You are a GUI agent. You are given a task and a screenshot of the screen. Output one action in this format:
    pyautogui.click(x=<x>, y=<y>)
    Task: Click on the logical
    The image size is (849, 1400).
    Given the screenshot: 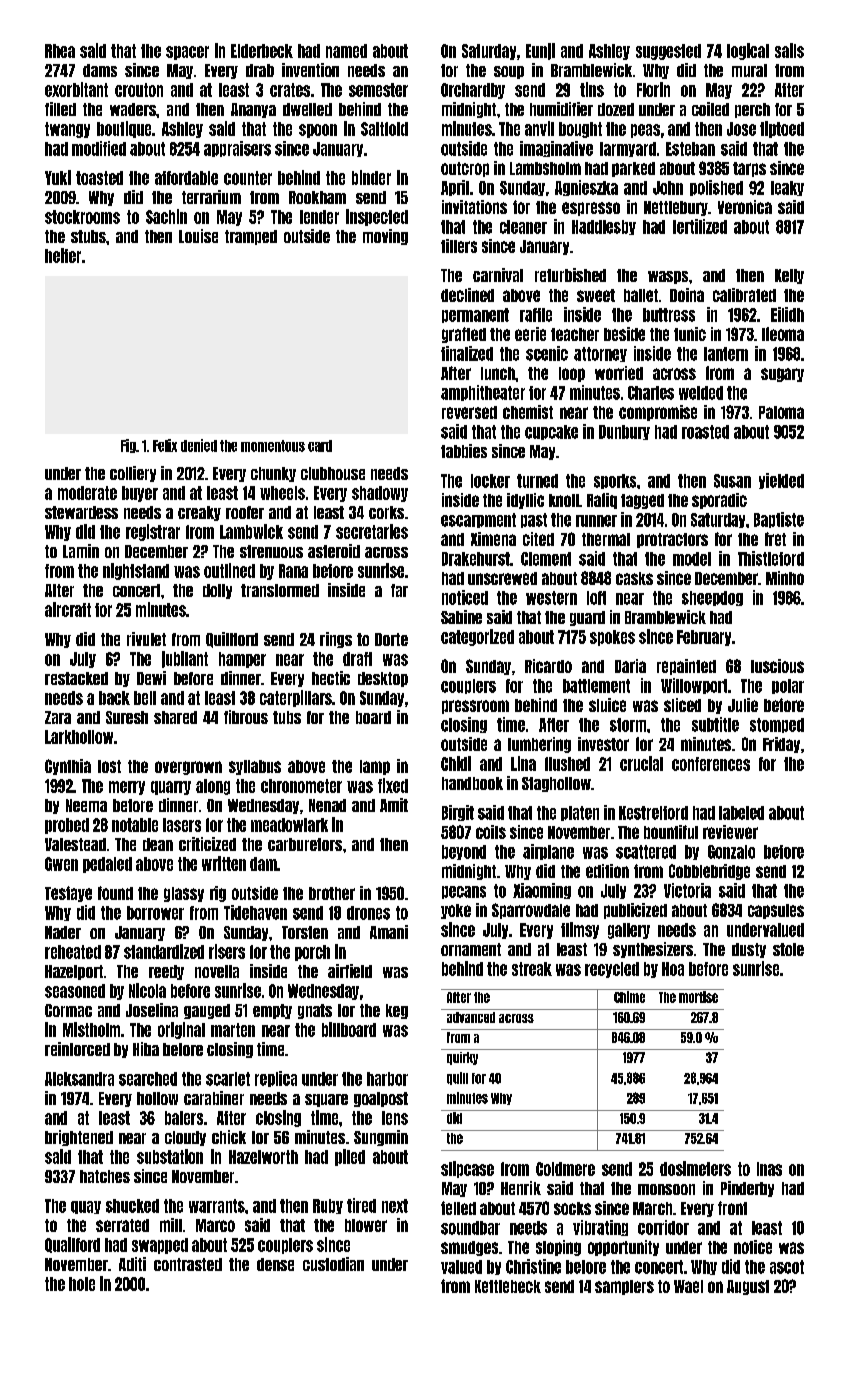 What is the action you would take?
    pyautogui.click(x=748, y=51)
